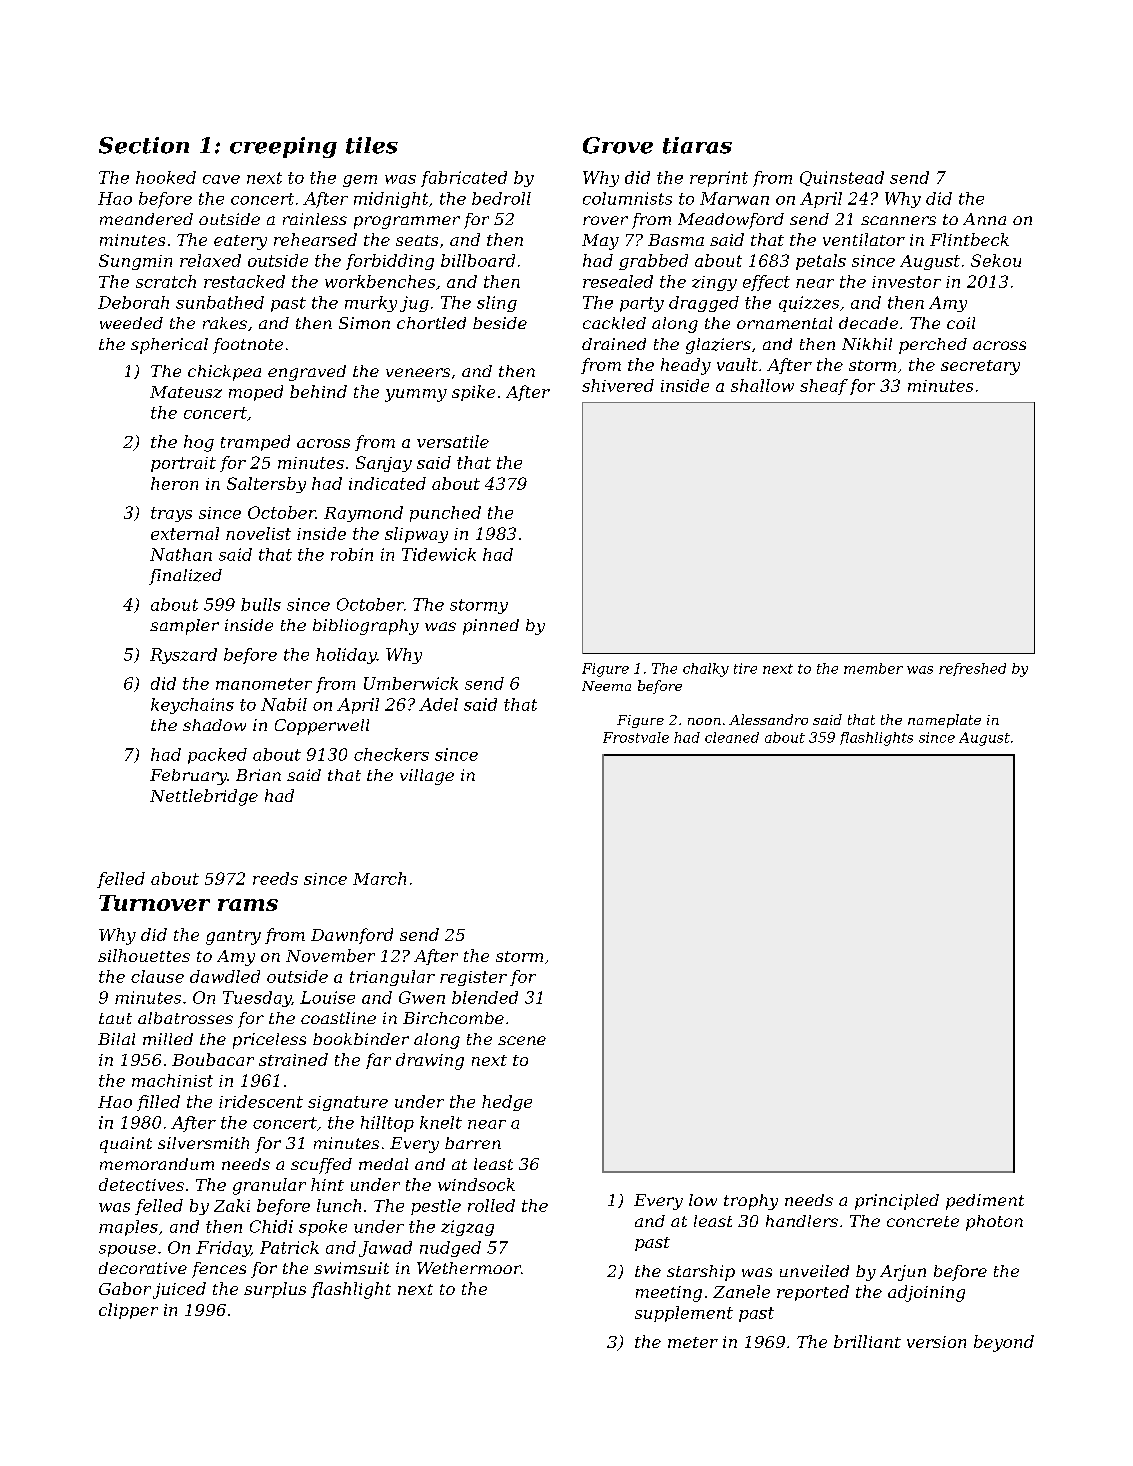 The image size is (1133, 1466). Describe the element at coordinates (606, 686) in the document. I see `Neema` at that location.
